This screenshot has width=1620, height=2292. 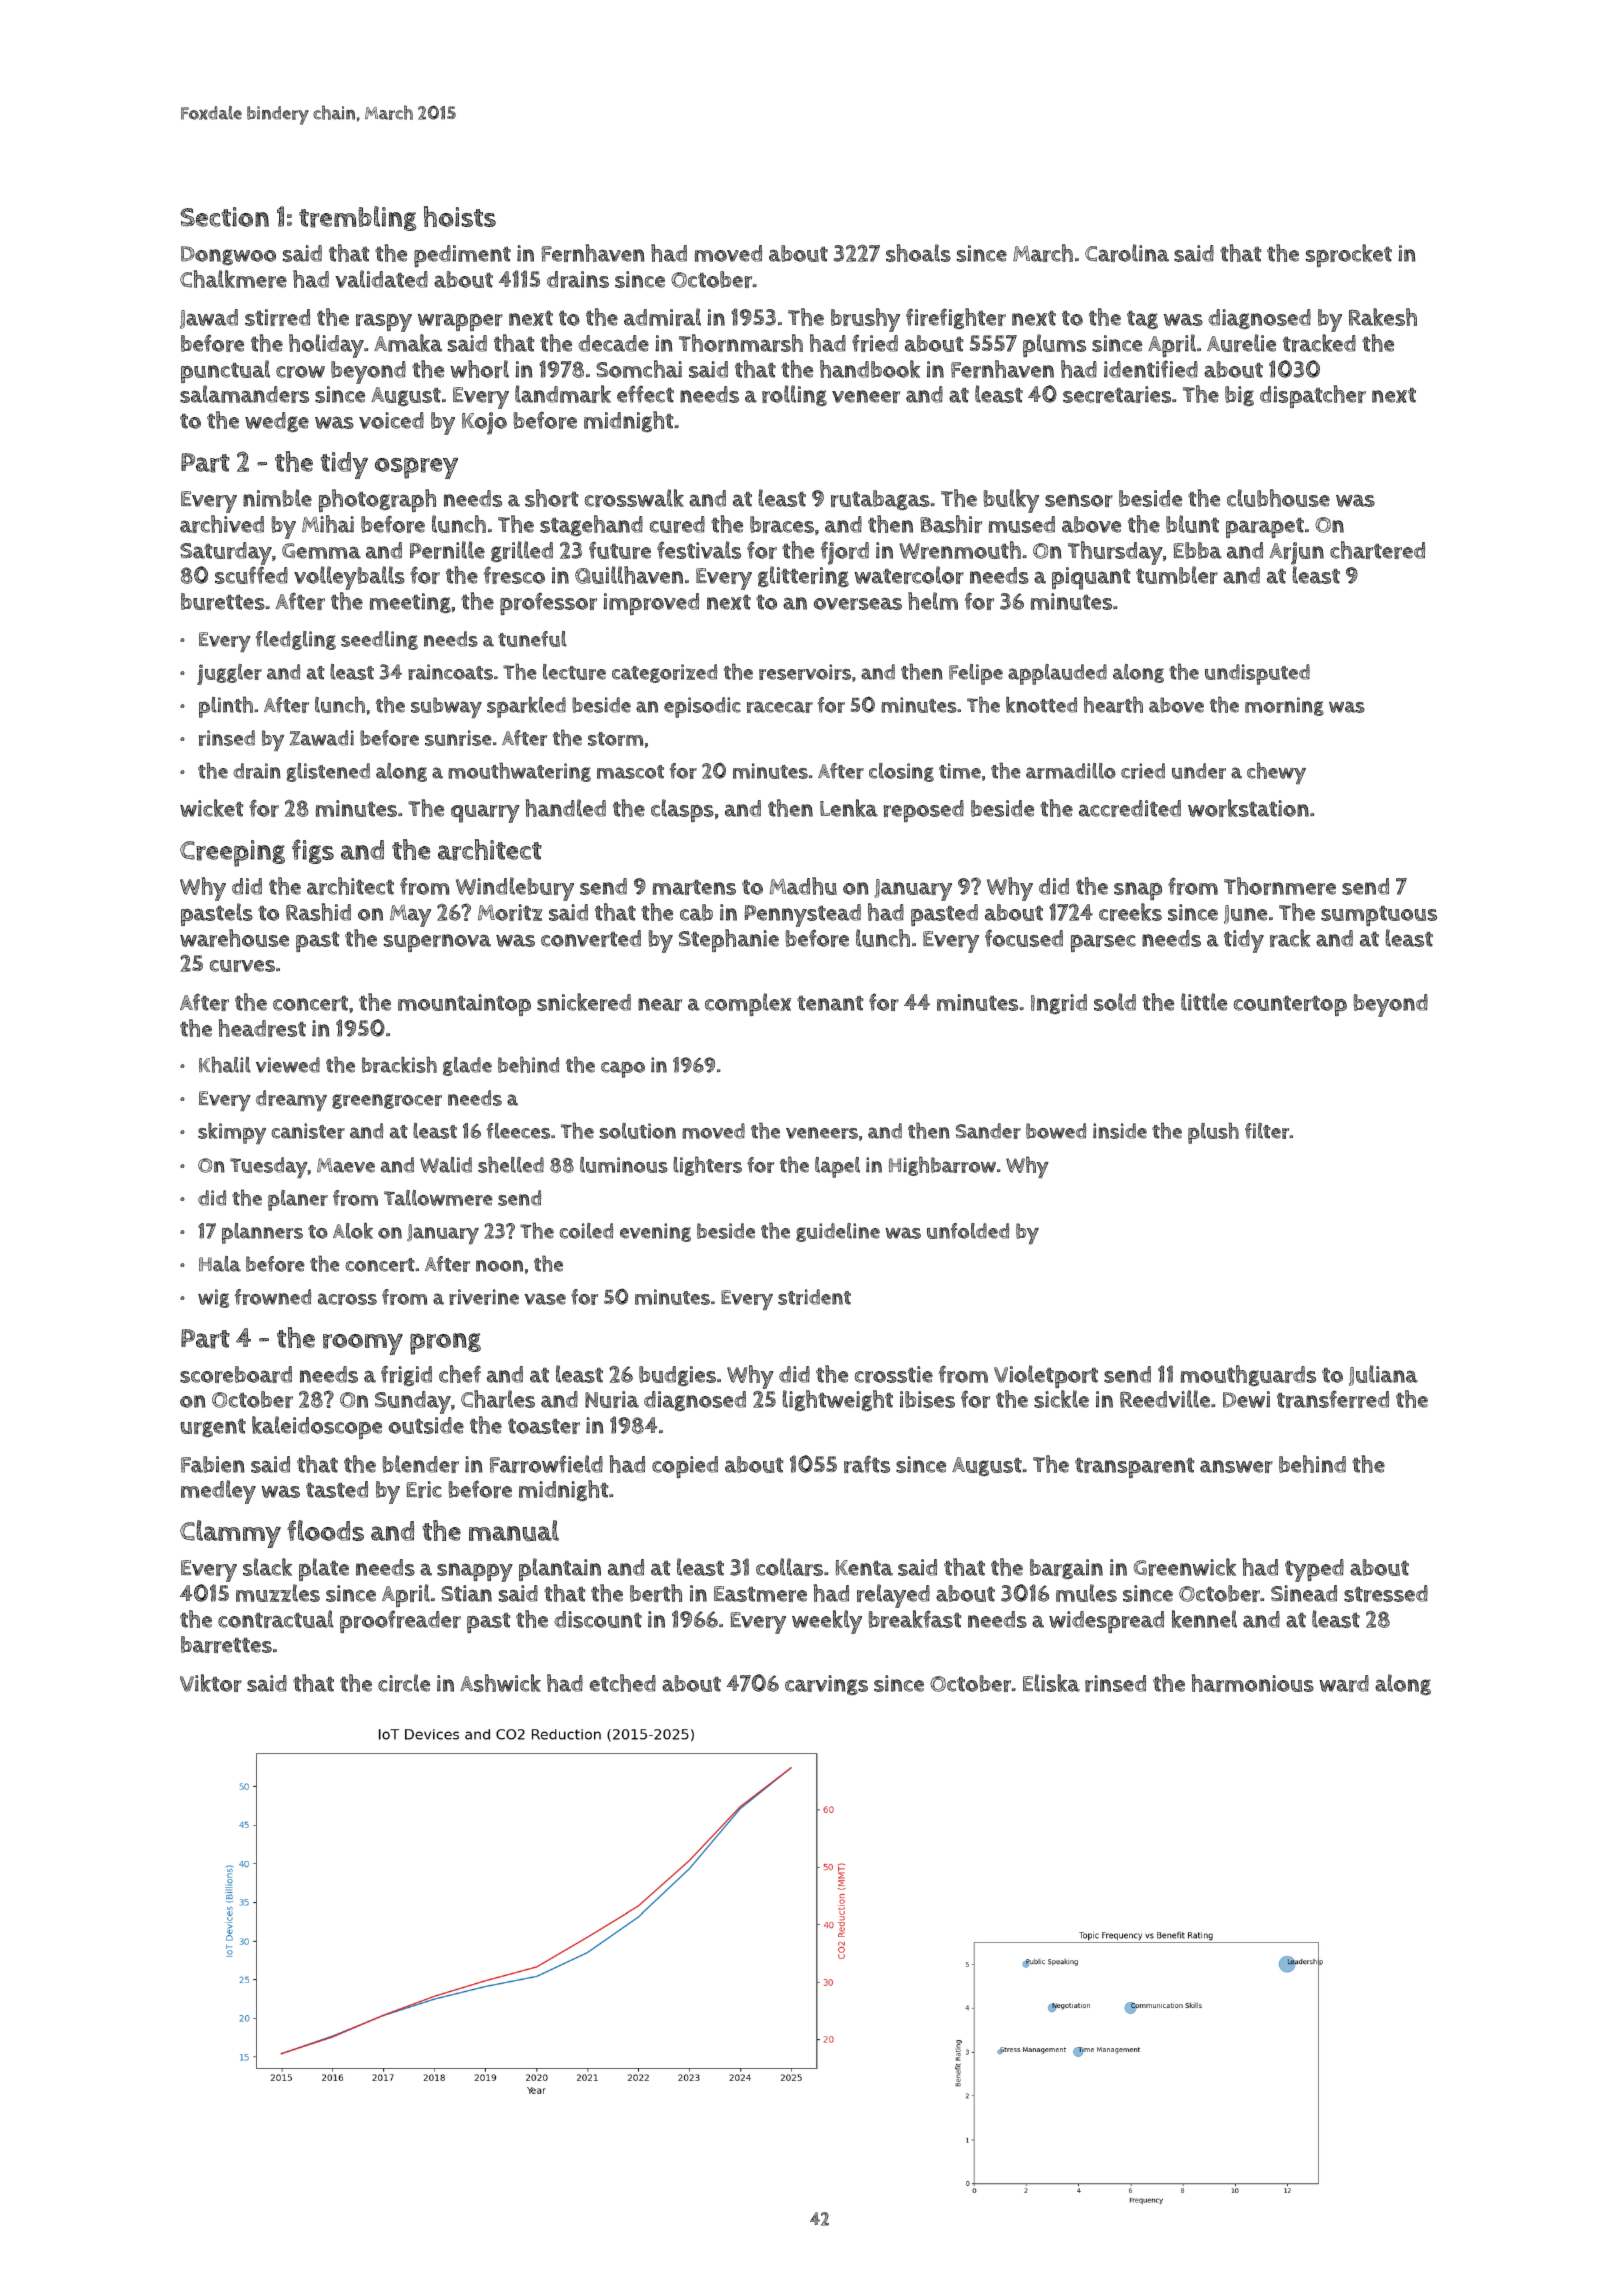 What do you see at coordinates (805, 672) in the screenshot?
I see `reservoirs` at bounding box center [805, 672].
